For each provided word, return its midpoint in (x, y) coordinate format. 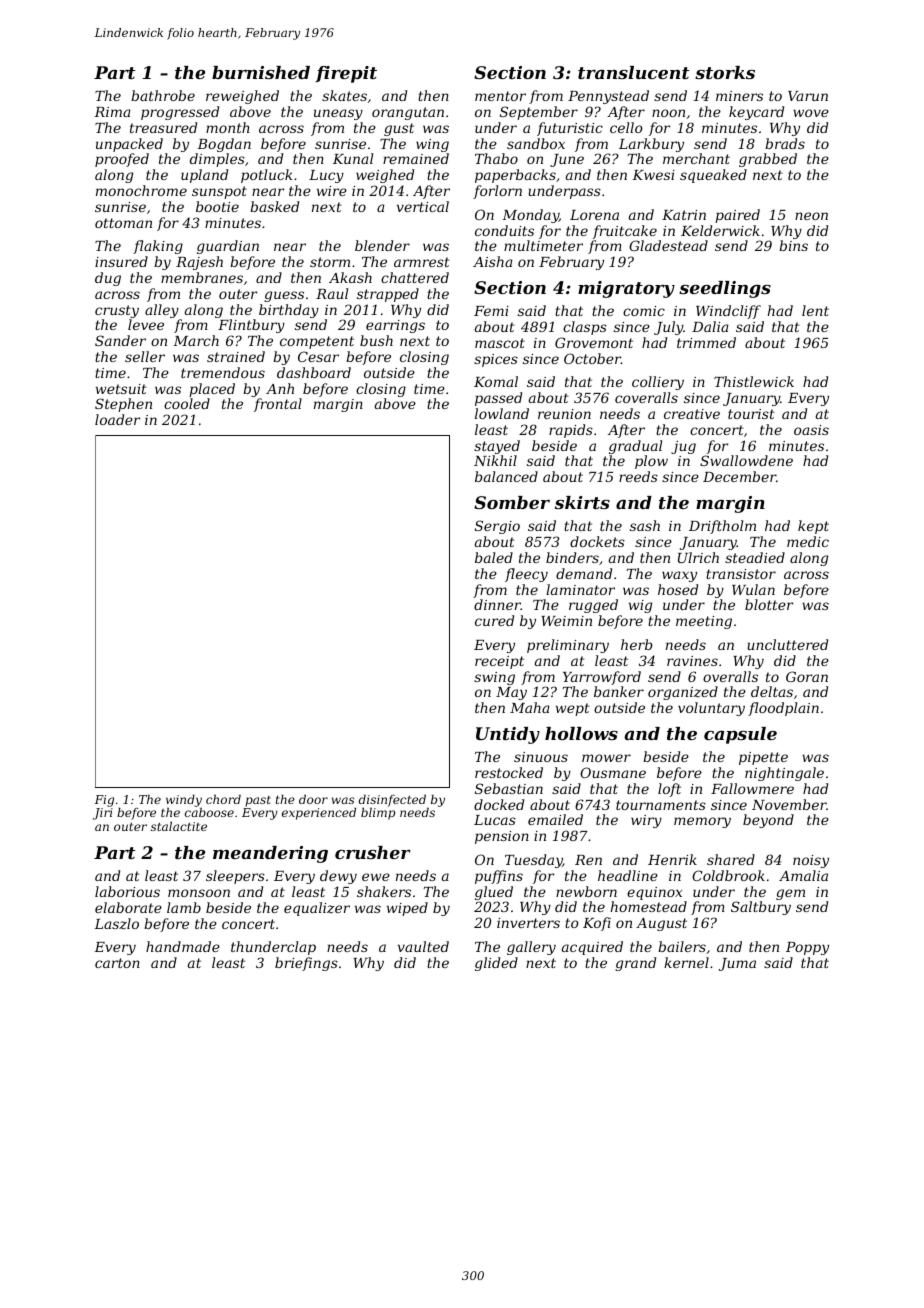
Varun (808, 96)
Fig (104, 801)
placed (212, 390)
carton (117, 963)
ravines (692, 661)
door (313, 799)
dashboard (314, 372)
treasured (163, 127)
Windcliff (728, 312)
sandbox (536, 143)
